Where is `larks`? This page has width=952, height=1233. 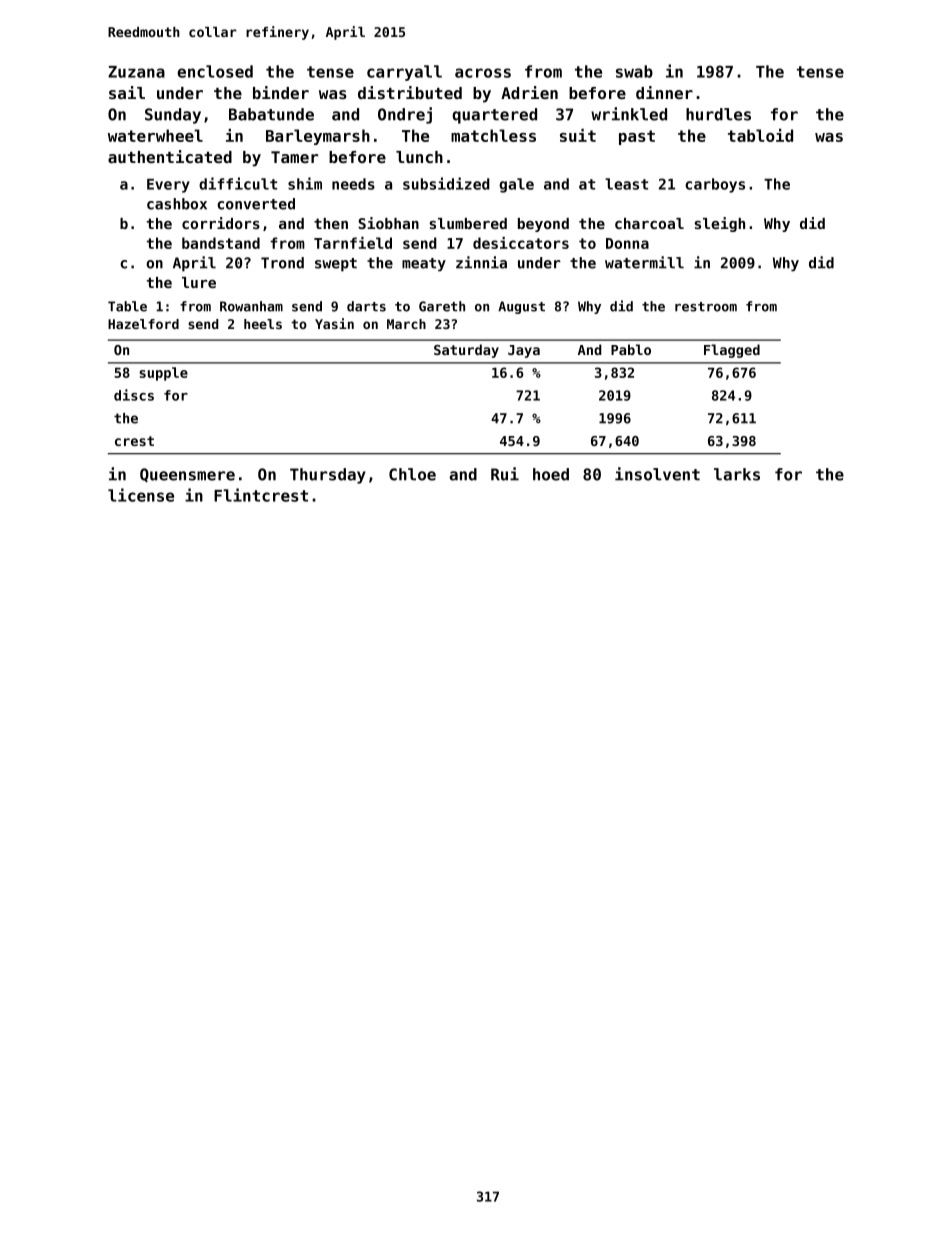 larks is located at coordinates (737, 474).
